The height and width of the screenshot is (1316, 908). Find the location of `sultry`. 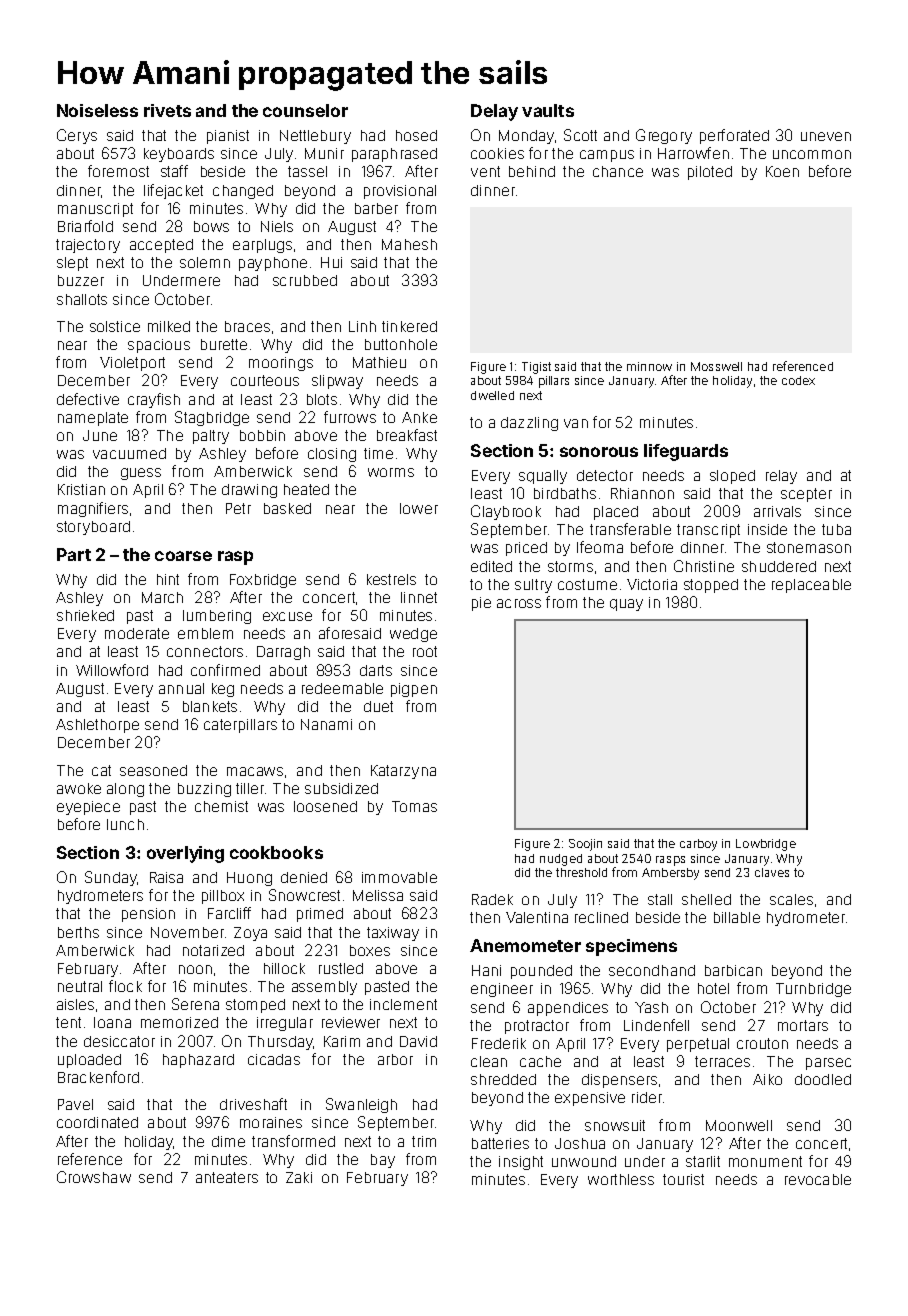

sultry is located at coordinates (533, 586).
